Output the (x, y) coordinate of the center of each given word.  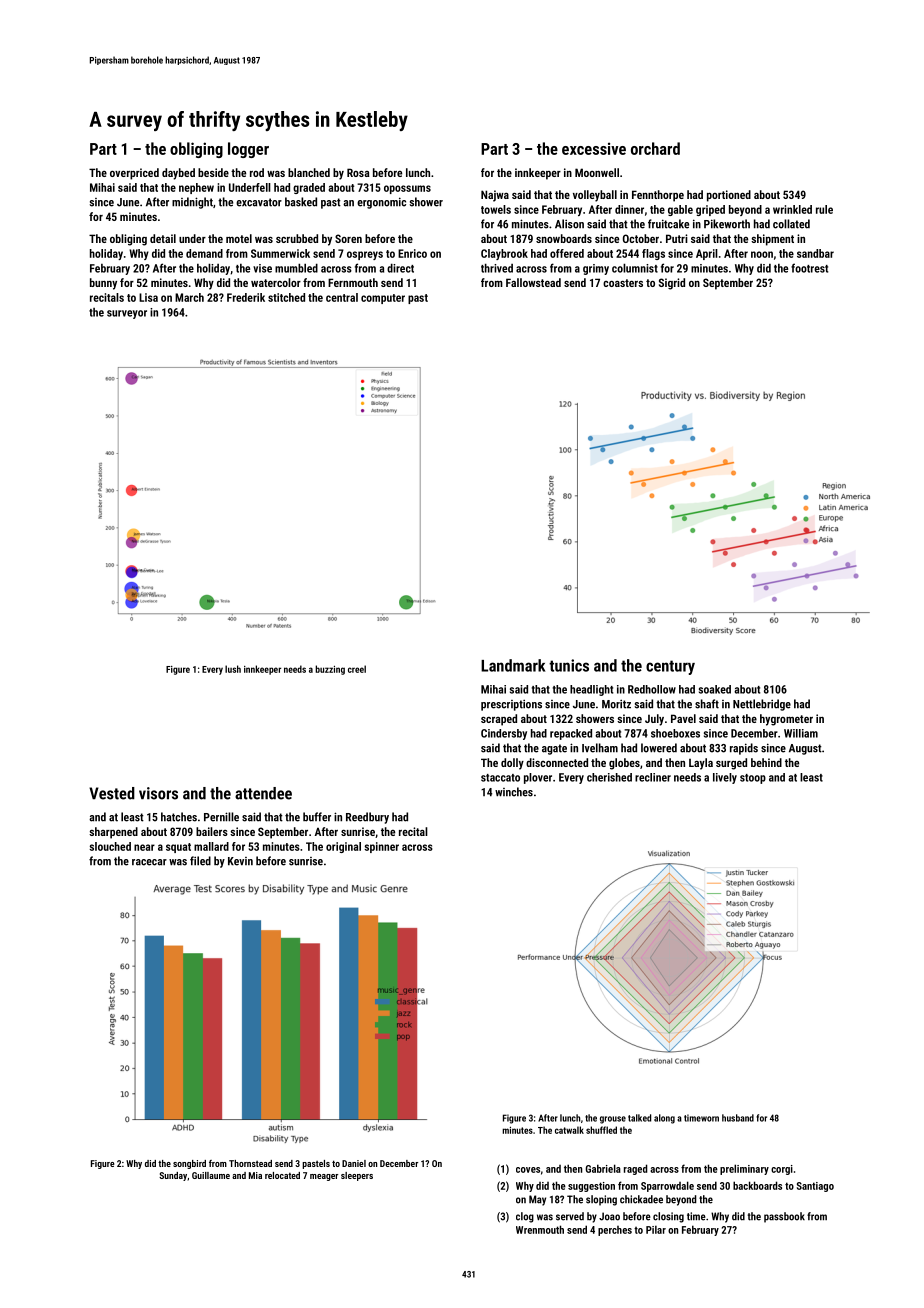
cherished (609, 777)
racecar (149, 862)
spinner (381, 847)
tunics (569, 665)
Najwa (495, 196)
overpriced (134, 174)
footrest (809, 268)
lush (233, 669)
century (670, 667)
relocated (282, 1175)
